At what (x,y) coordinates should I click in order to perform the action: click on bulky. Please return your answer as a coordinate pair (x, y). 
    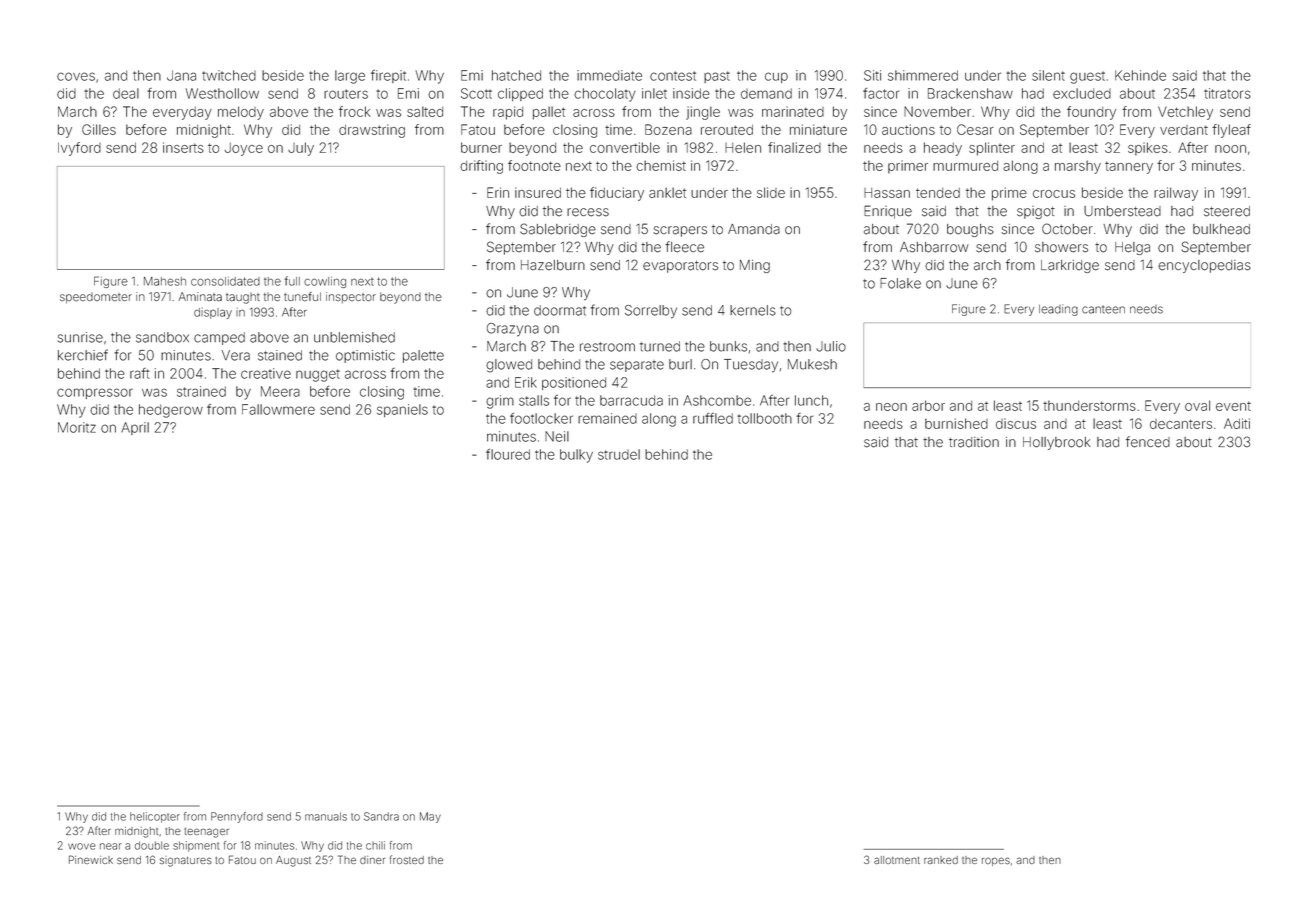
    Looking at the image, I should click on (576, 456).
